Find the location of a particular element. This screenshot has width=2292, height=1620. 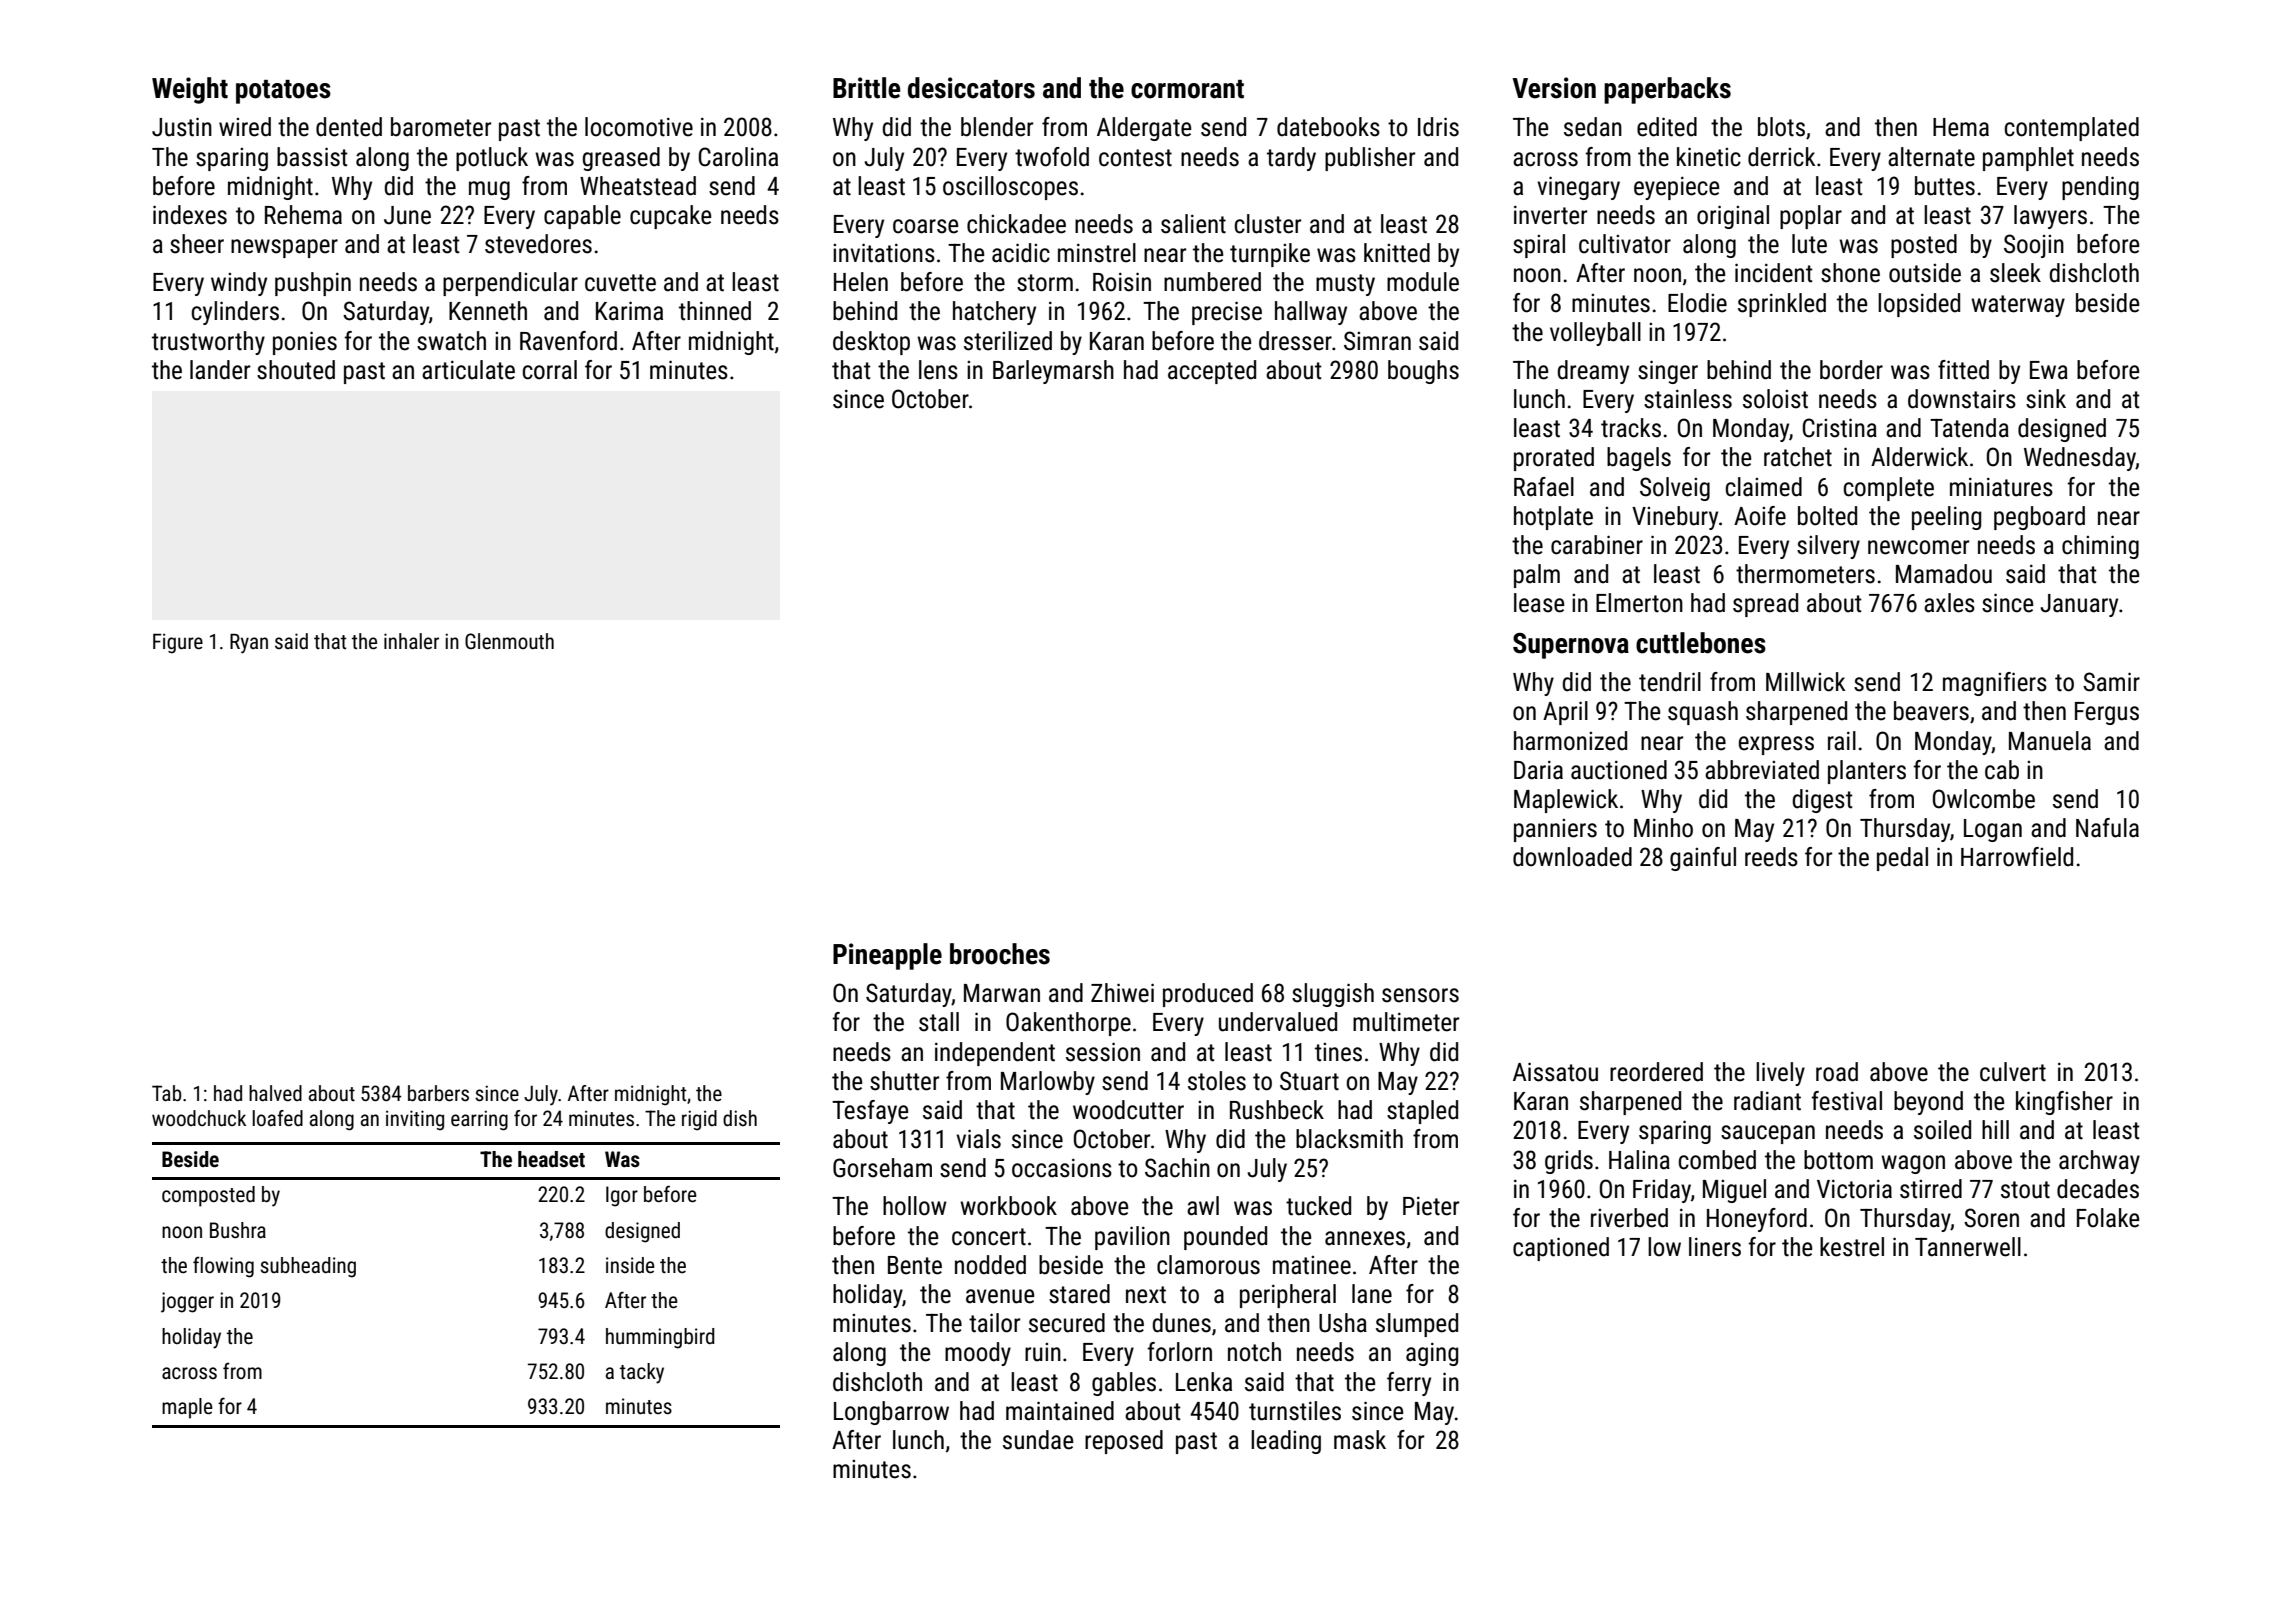

paperbacks is located at coordinates (1667, 90).
